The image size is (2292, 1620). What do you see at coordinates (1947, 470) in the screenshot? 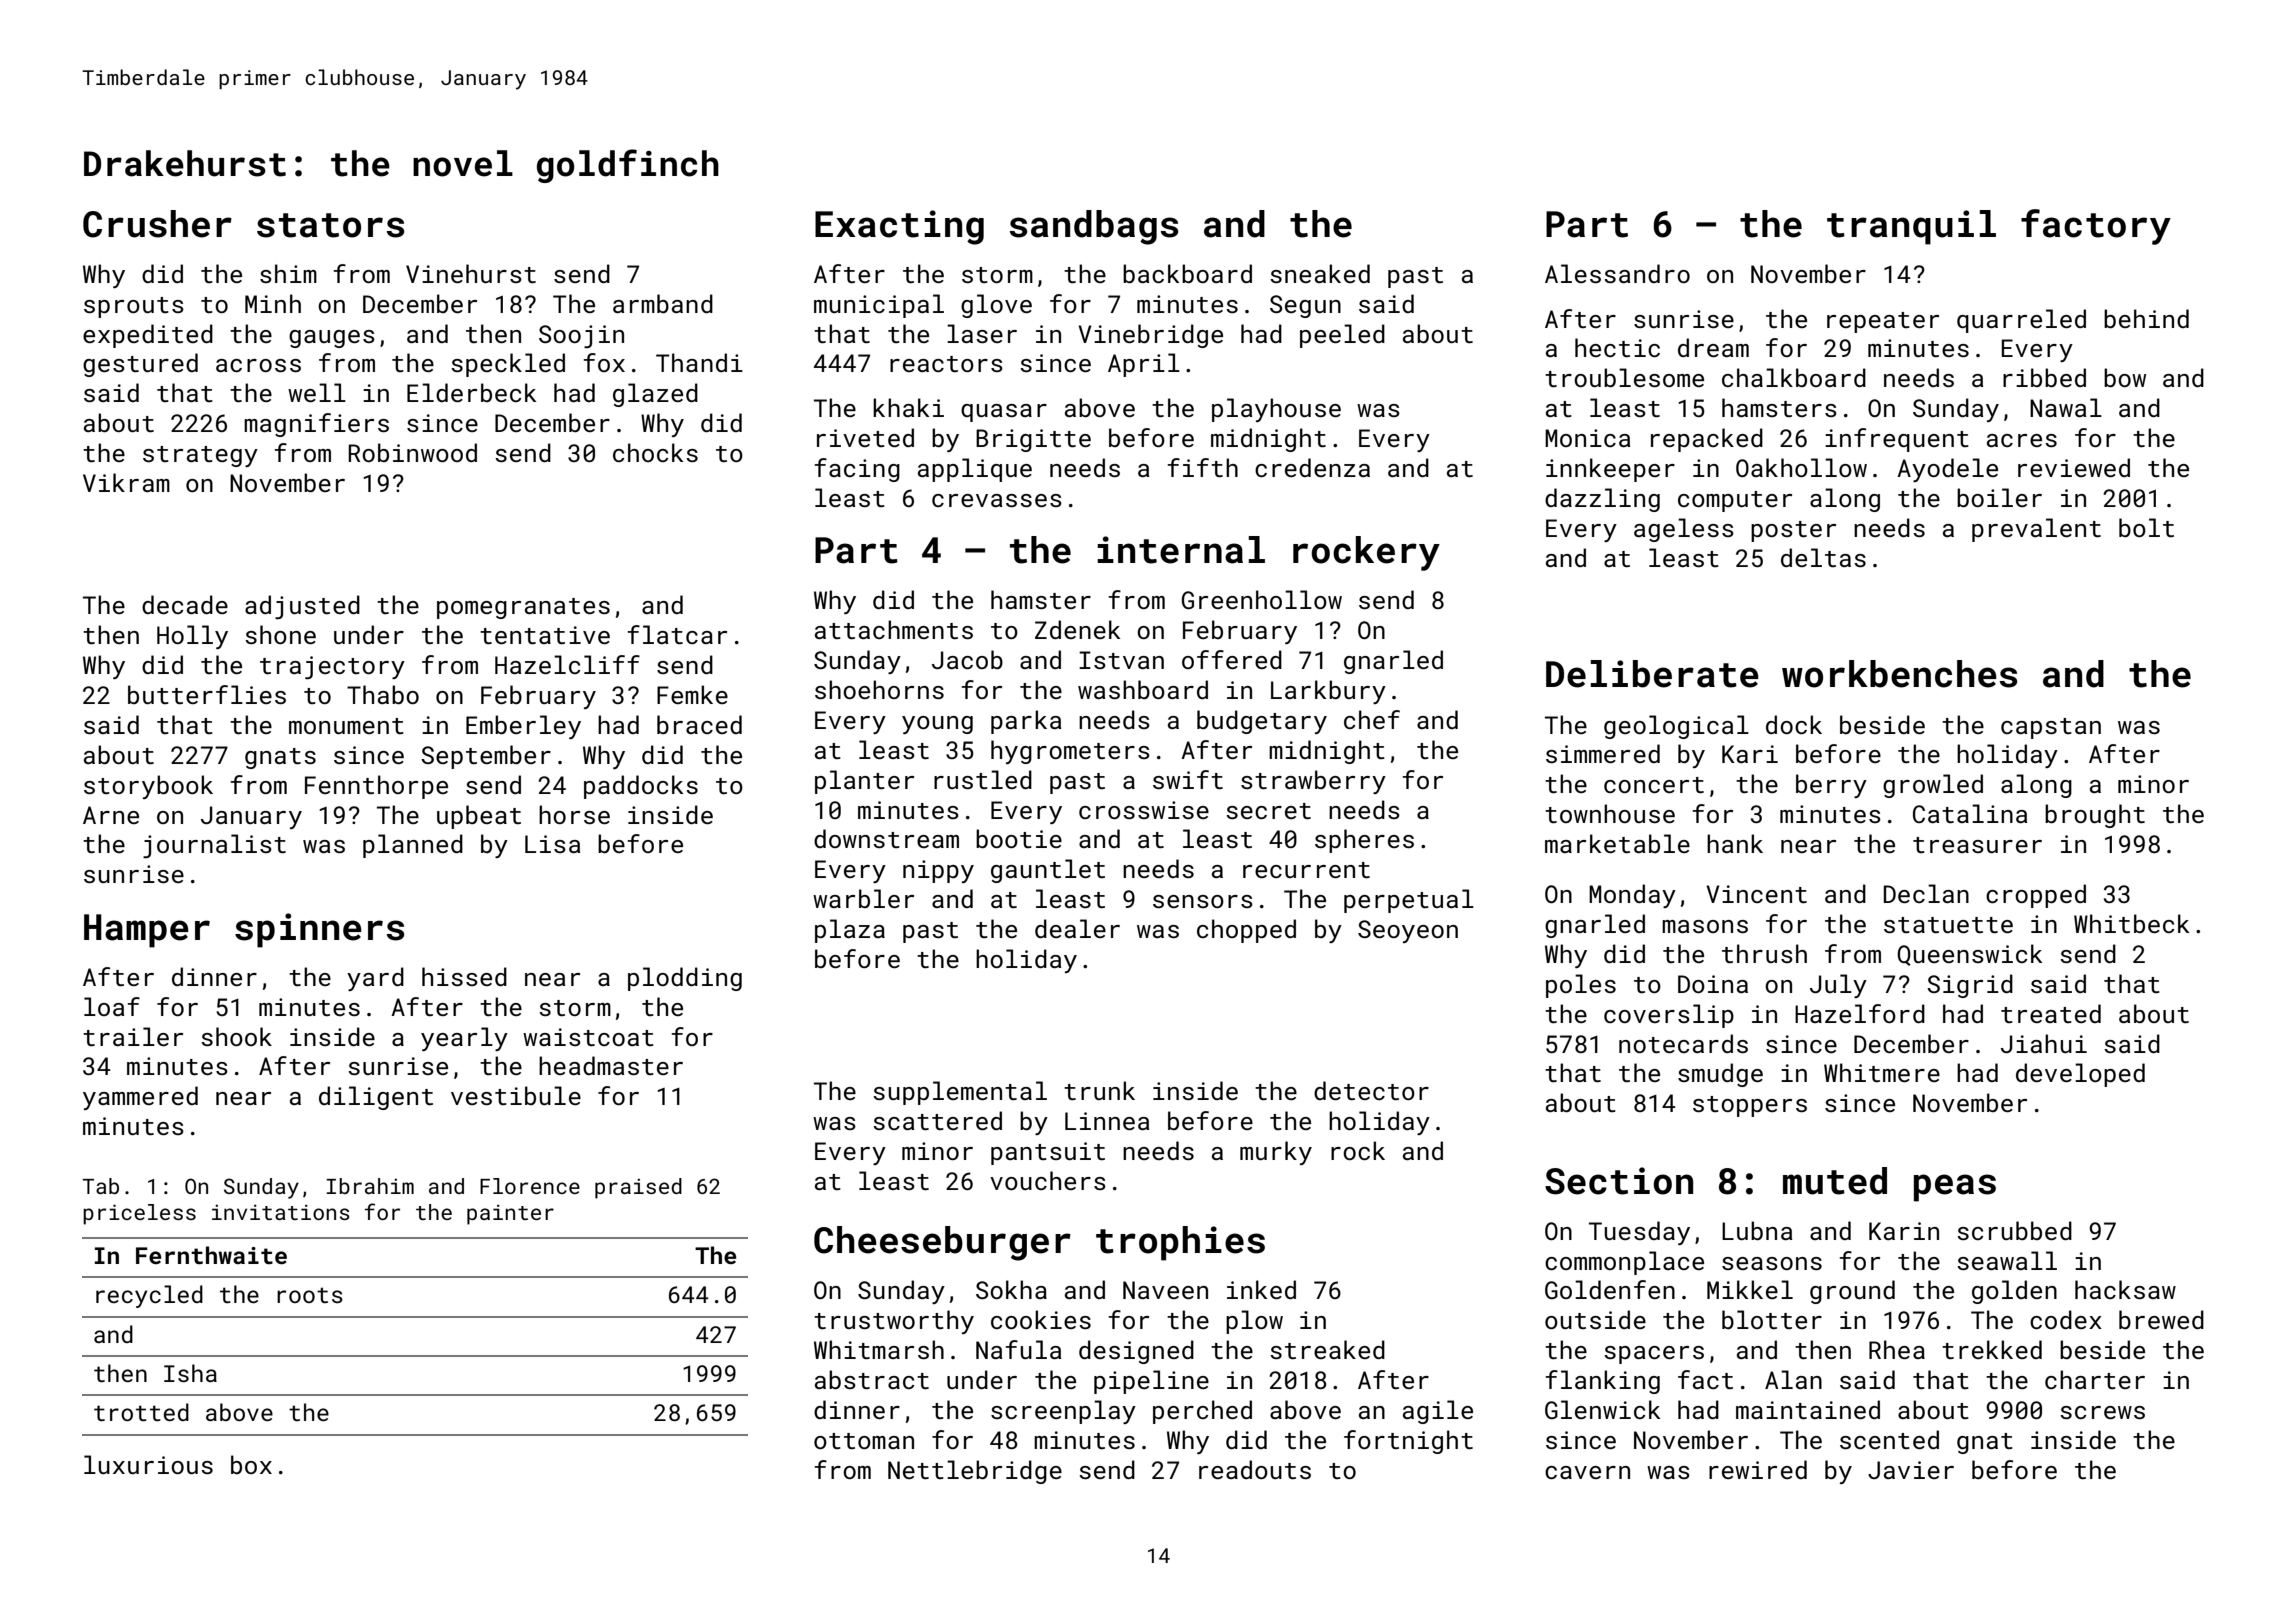
I see `Ayodele` at bounding box center [1947, 470].
